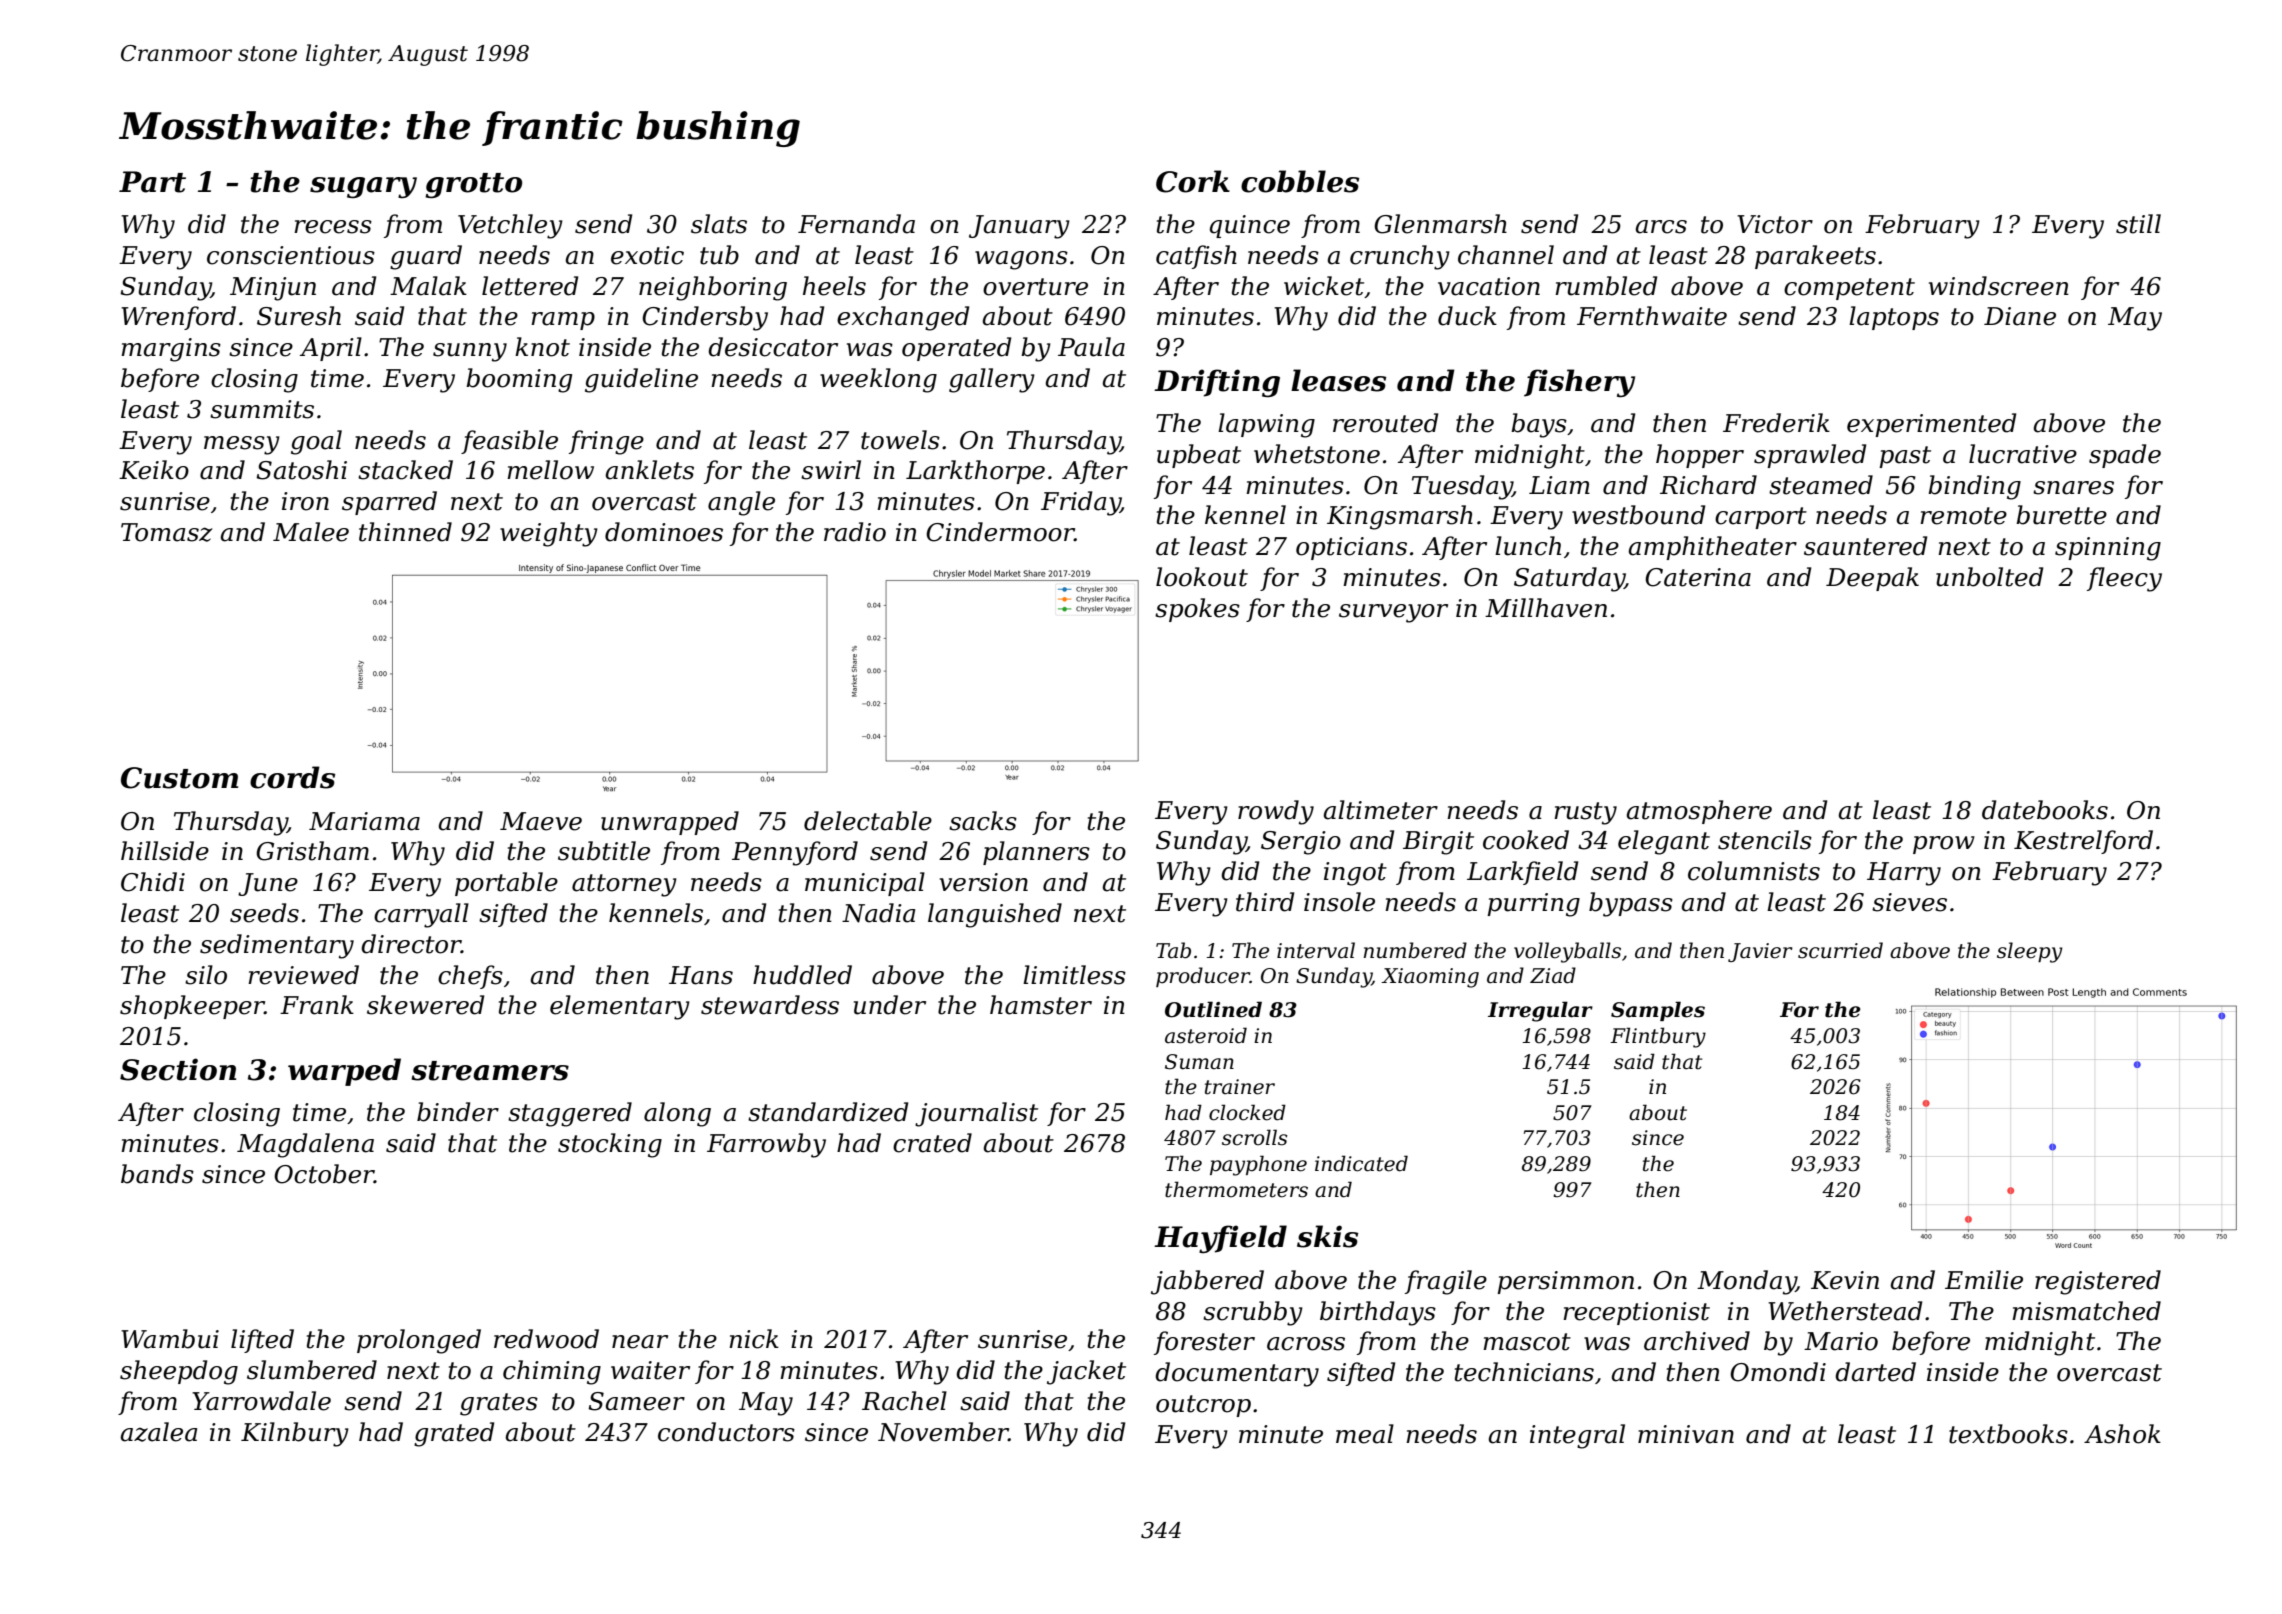 The image size is (2282, 1614). I want to click on fleecy, so click(2124, 579).
